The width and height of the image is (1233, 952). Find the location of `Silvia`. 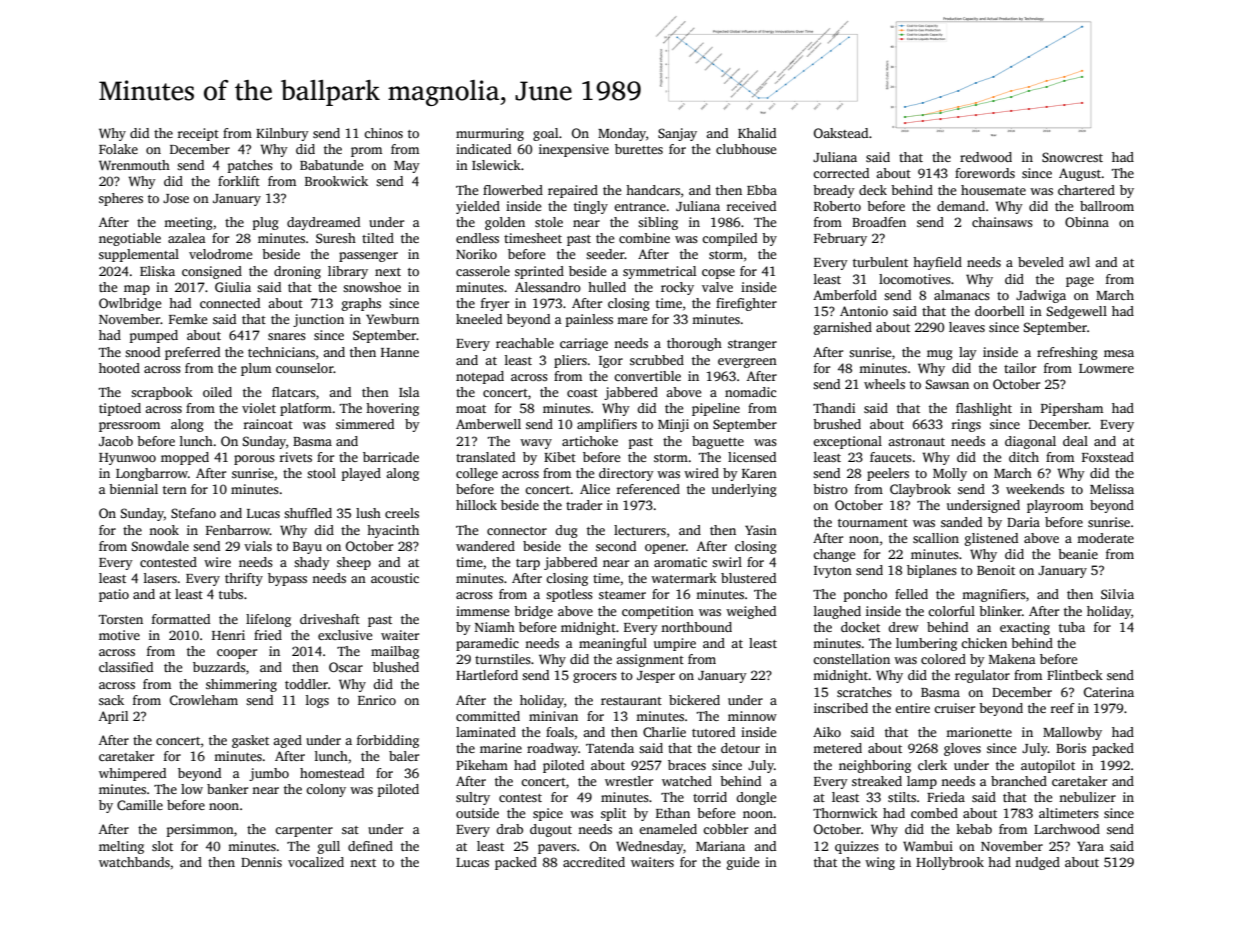

Silvia is located at coordinates (1117, 594).
